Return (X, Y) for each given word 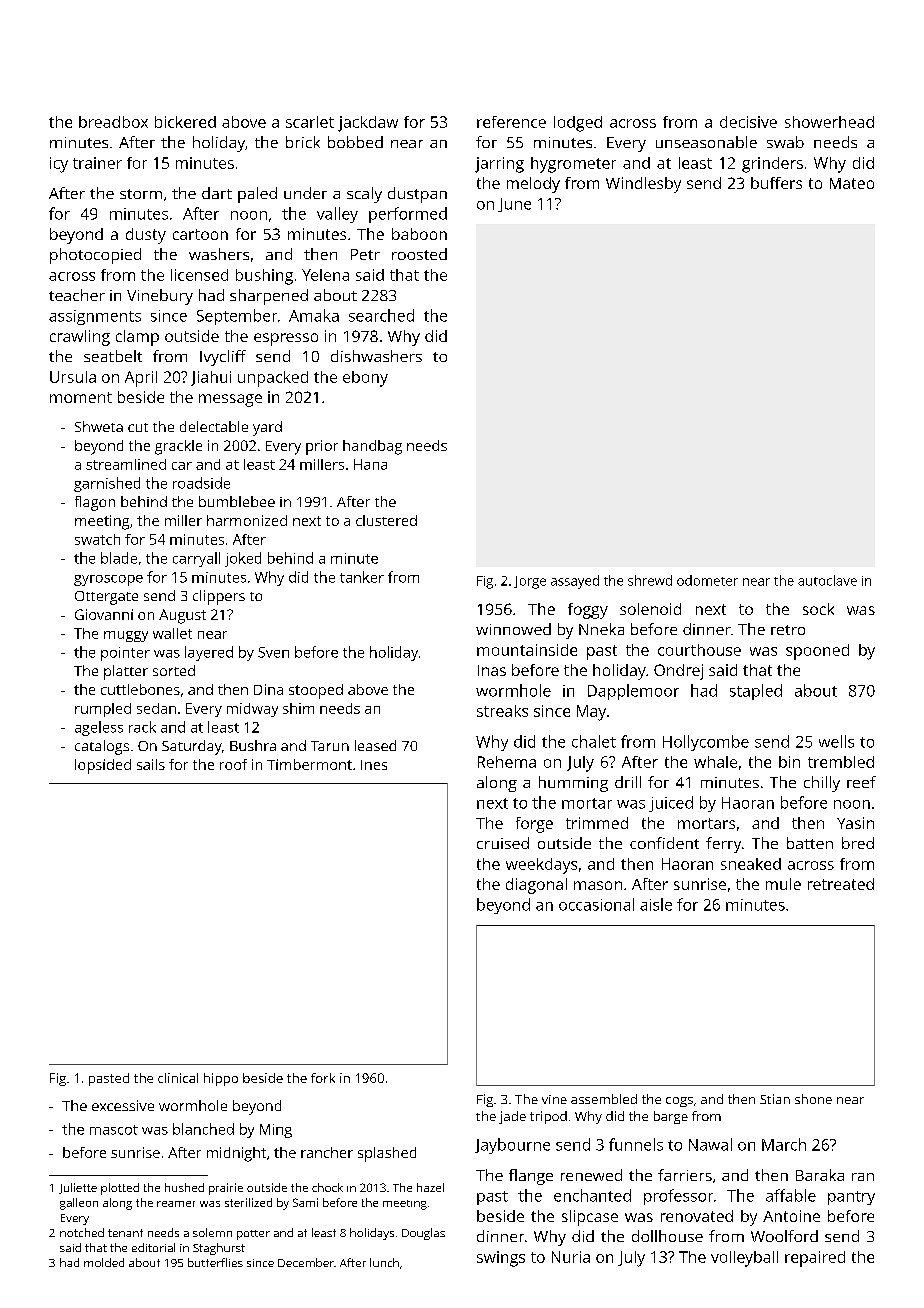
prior (322, 447)
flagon (95, 503)
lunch (384, 1262)
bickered (185, 122)
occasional (596, 904)
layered (209, 653)
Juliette (78, 1188)
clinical (178, 1078)
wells (836, 741)
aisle (656, 904)
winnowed (513, 629)
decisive (748, 122)
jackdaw (368, 124)
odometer (707, 580)
